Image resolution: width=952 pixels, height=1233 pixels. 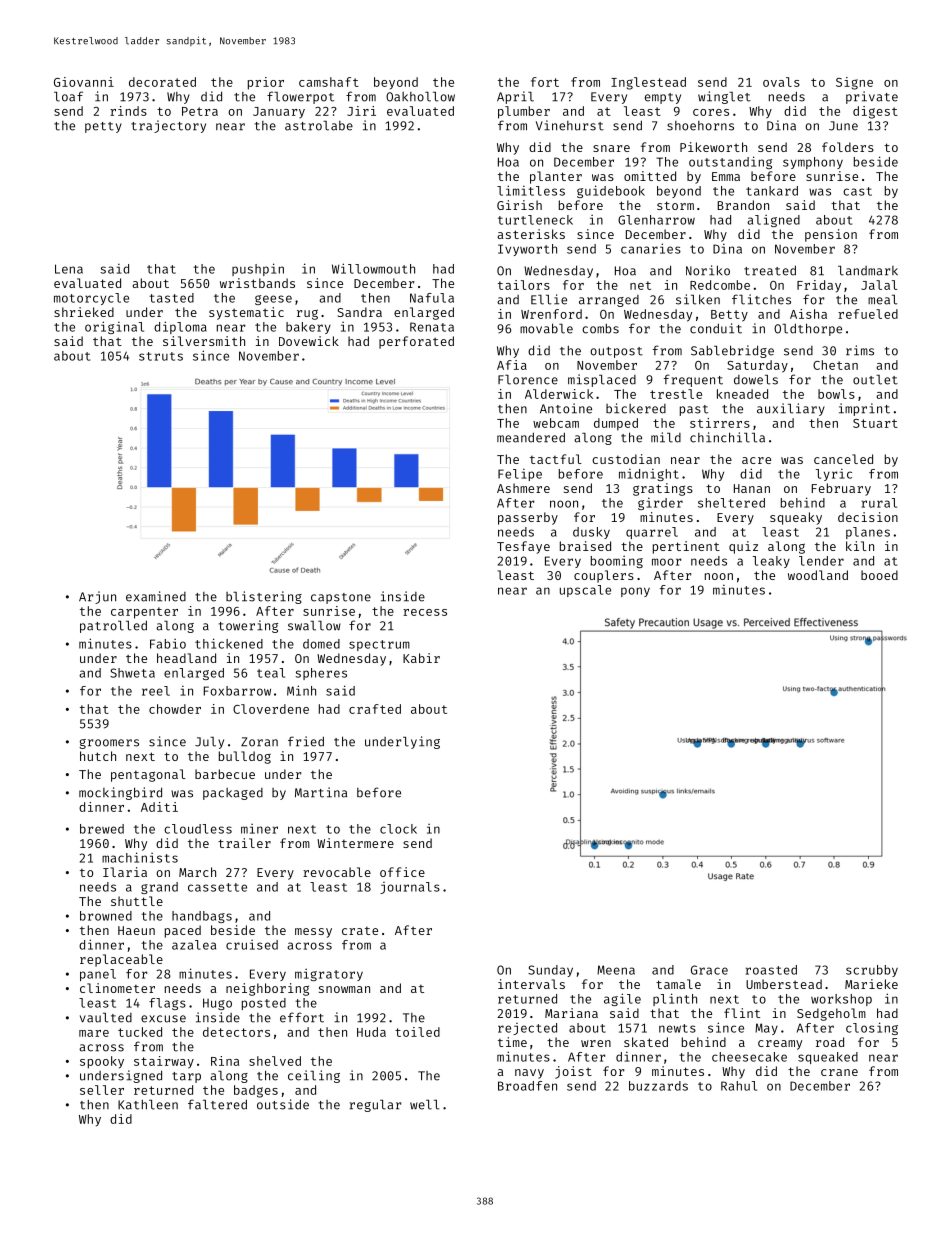 What do you see at coordinates (200, 111) in the screenshot?
I see `Petra` at bounding box center [200, 111].
